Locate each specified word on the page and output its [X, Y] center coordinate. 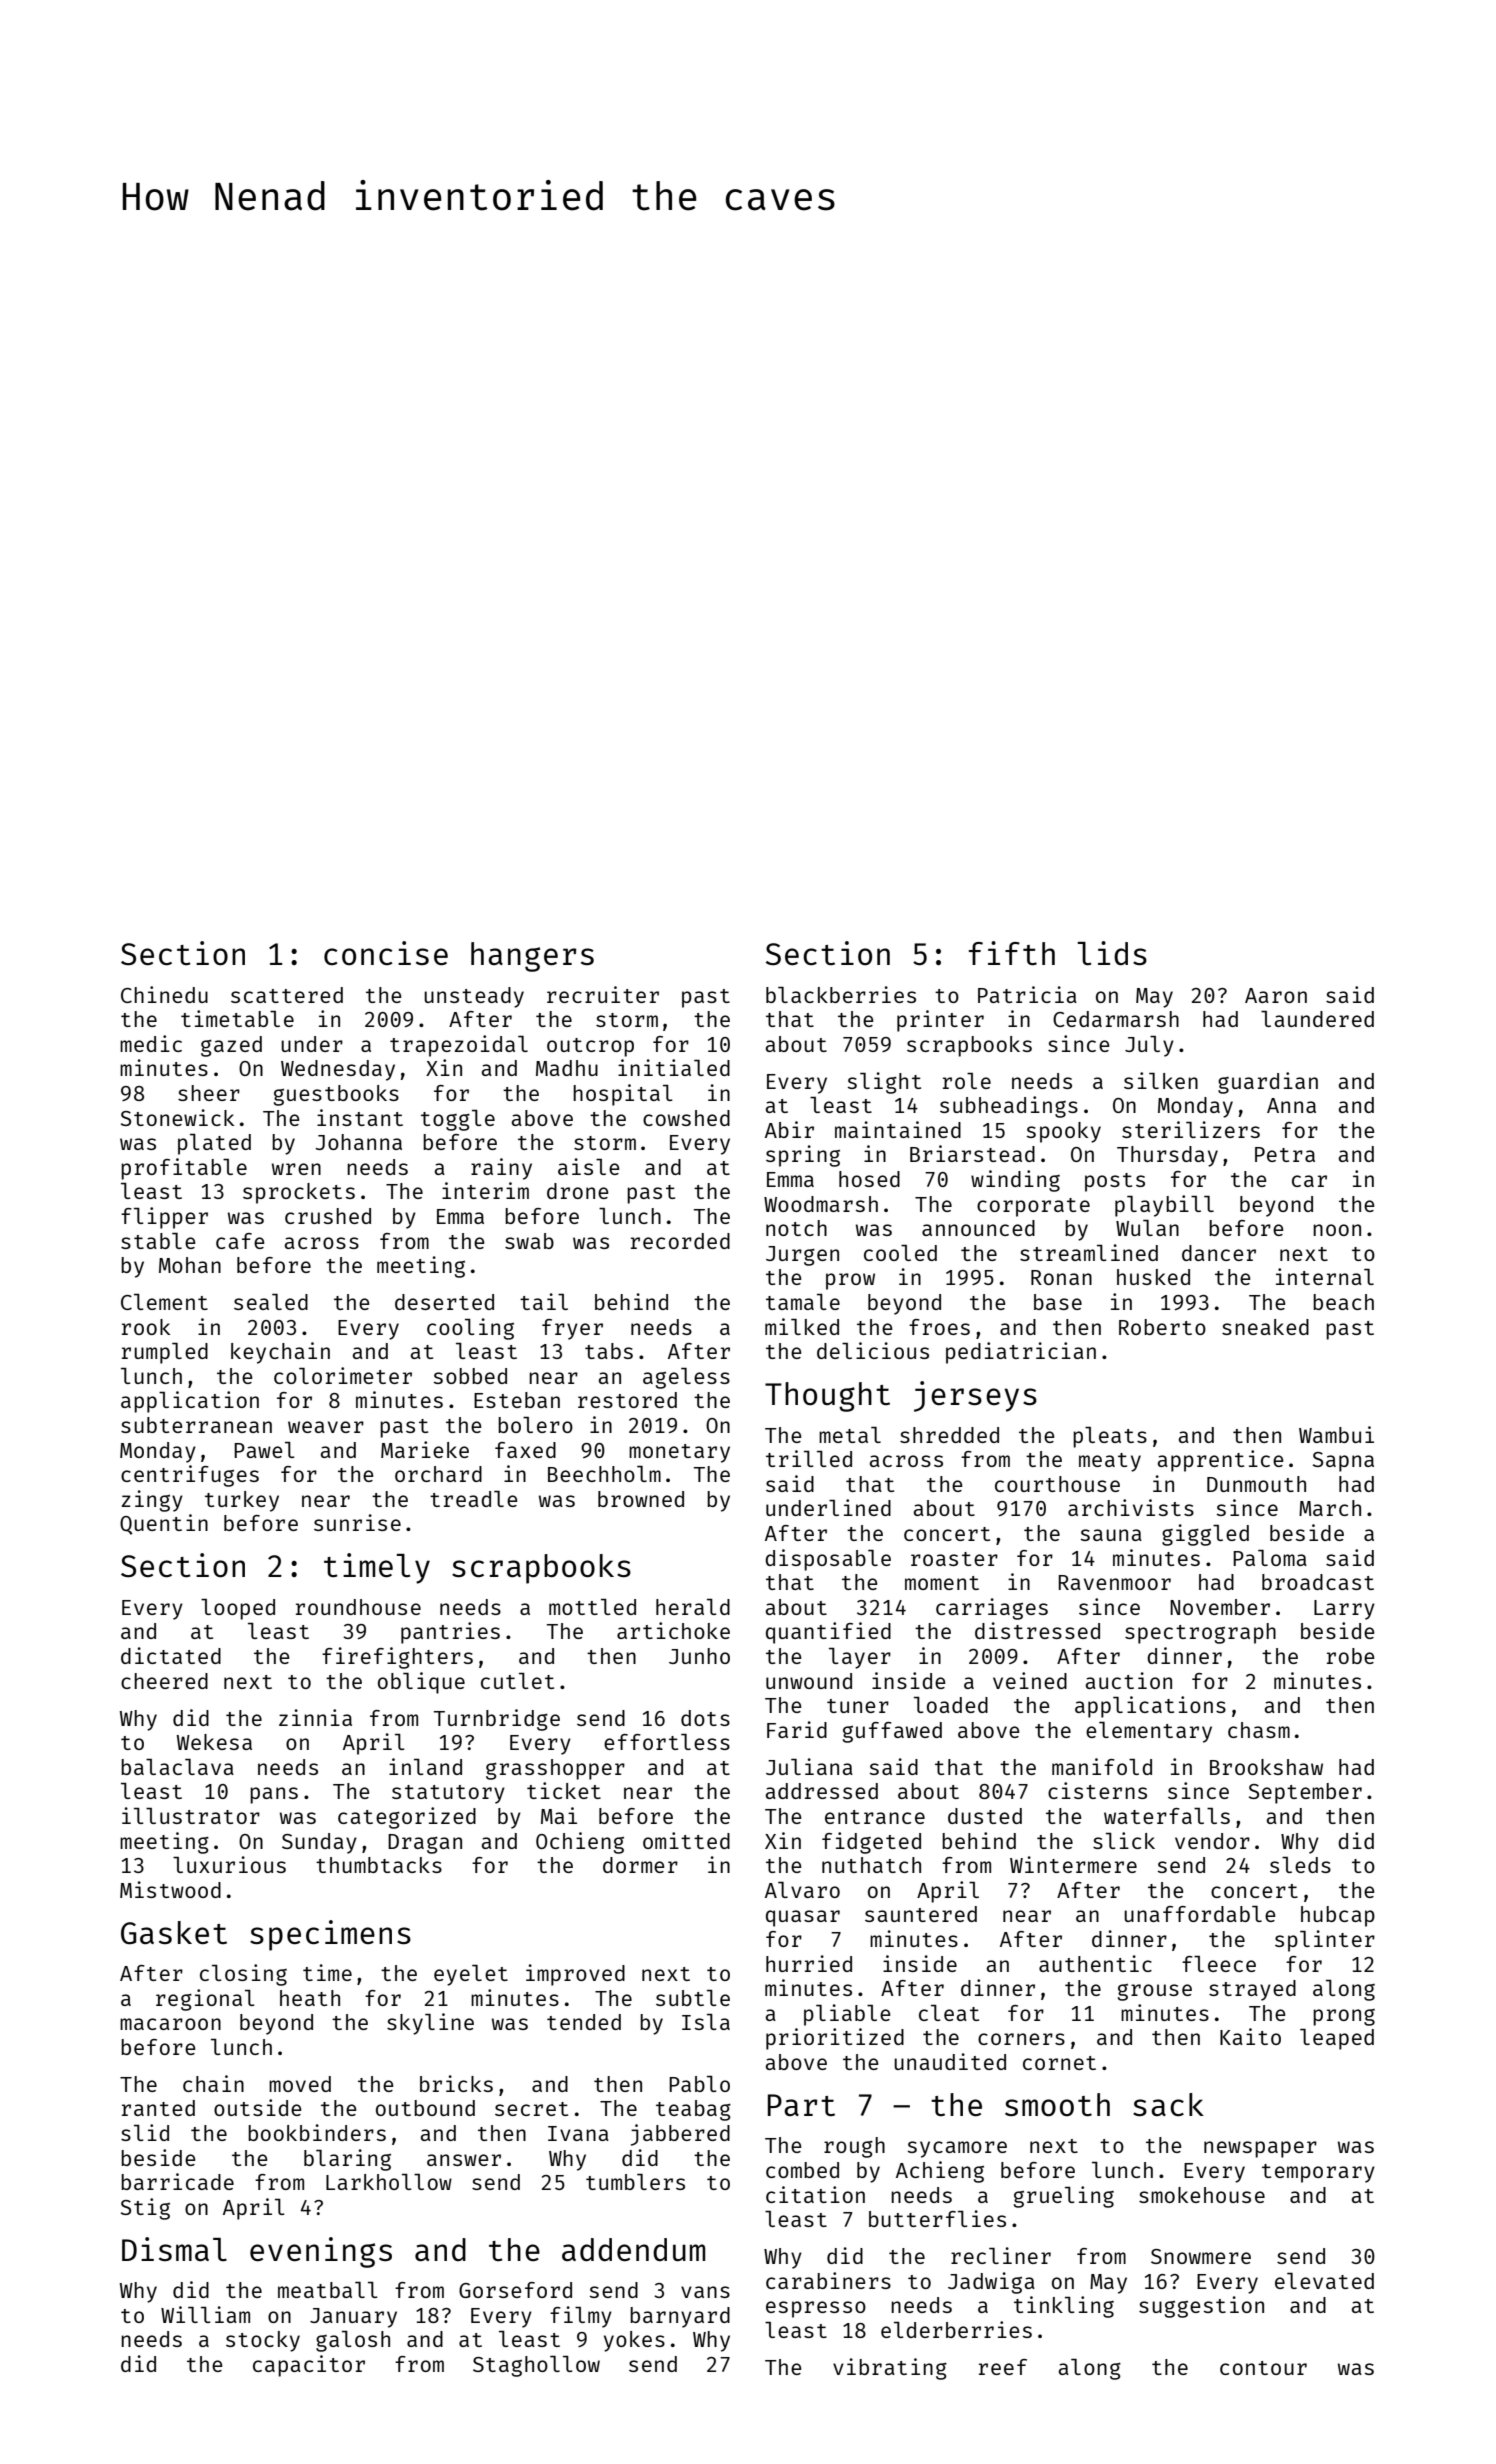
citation [815, 2194]
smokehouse [1202, 2195]
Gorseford [515, 2290]
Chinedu [164, 994]
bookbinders [317, 2132]
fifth [1012, 953]
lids [1112, 953]
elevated [1324, 2281]
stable [158, 1241]
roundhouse [358, 1607]
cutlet [517, 1681]
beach [1343, 1302]
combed [802, 2170]
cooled [900, 1253]
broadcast [1318, 1582]
